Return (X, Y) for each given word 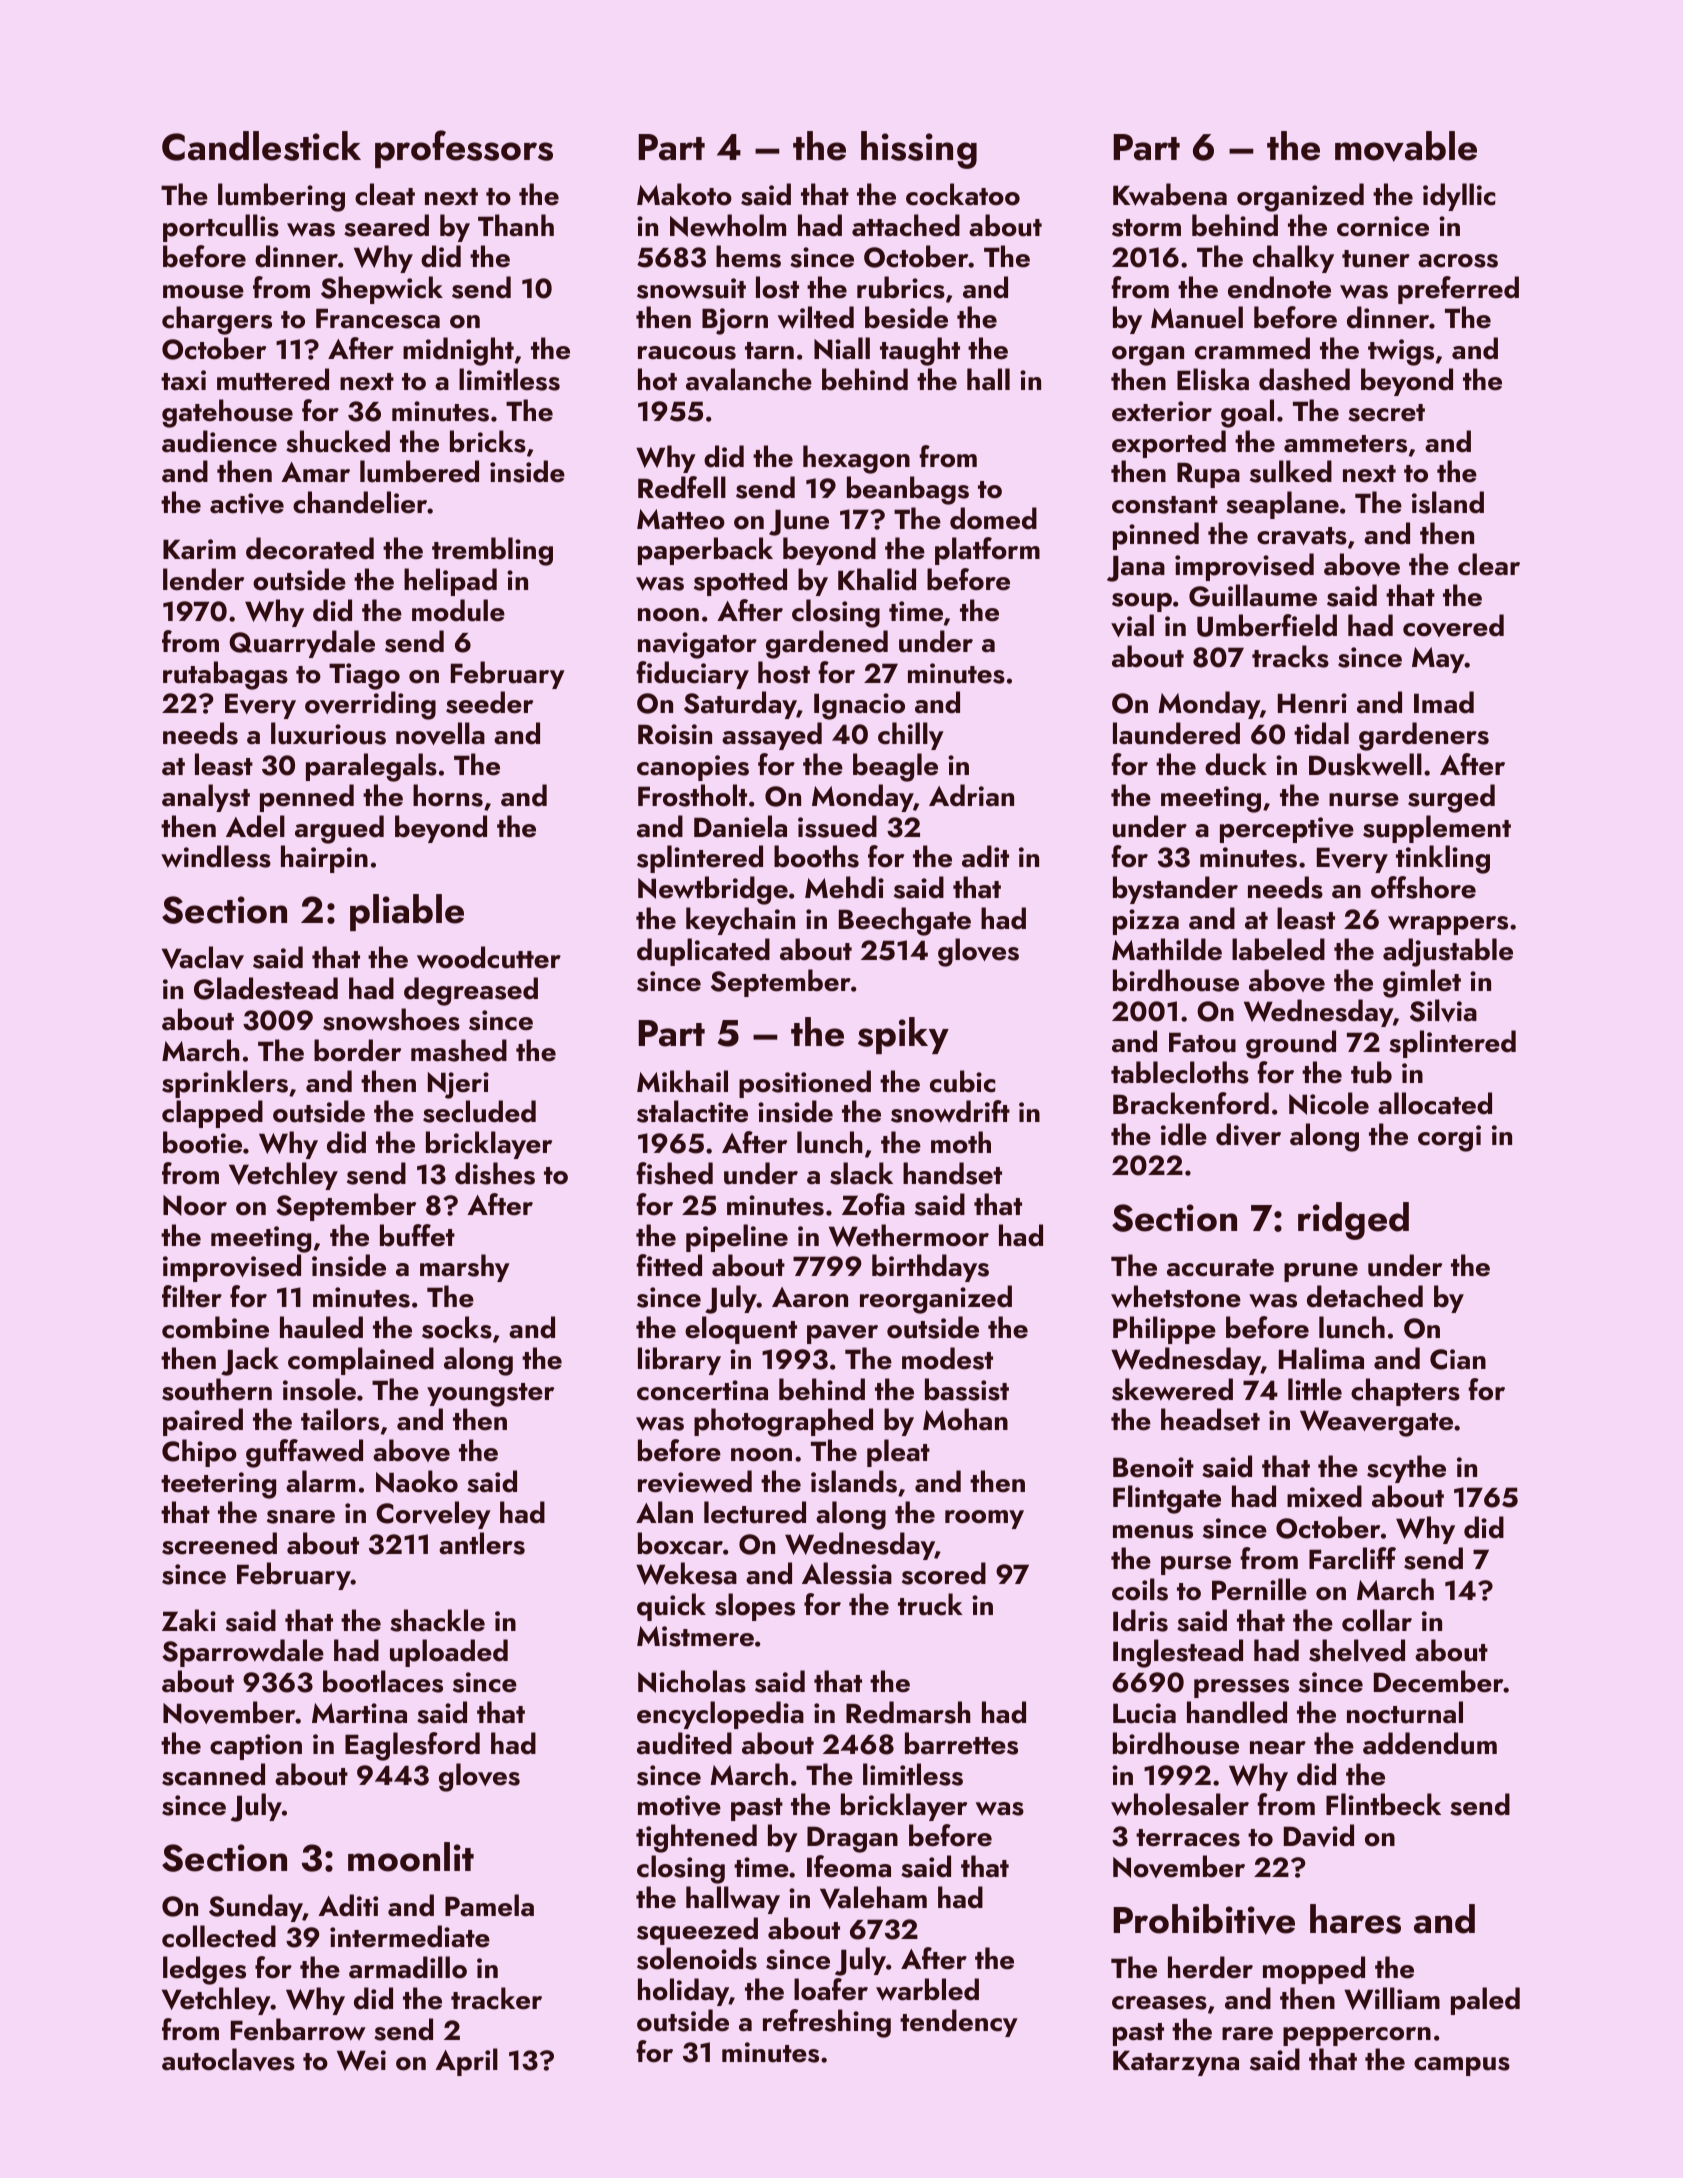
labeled (1278, 949)
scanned (213, 1774)
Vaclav (203, 957)
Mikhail (682, 1081)
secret (1386, 413)
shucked (338, 441)
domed (993, 518)
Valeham (873, 1897)
